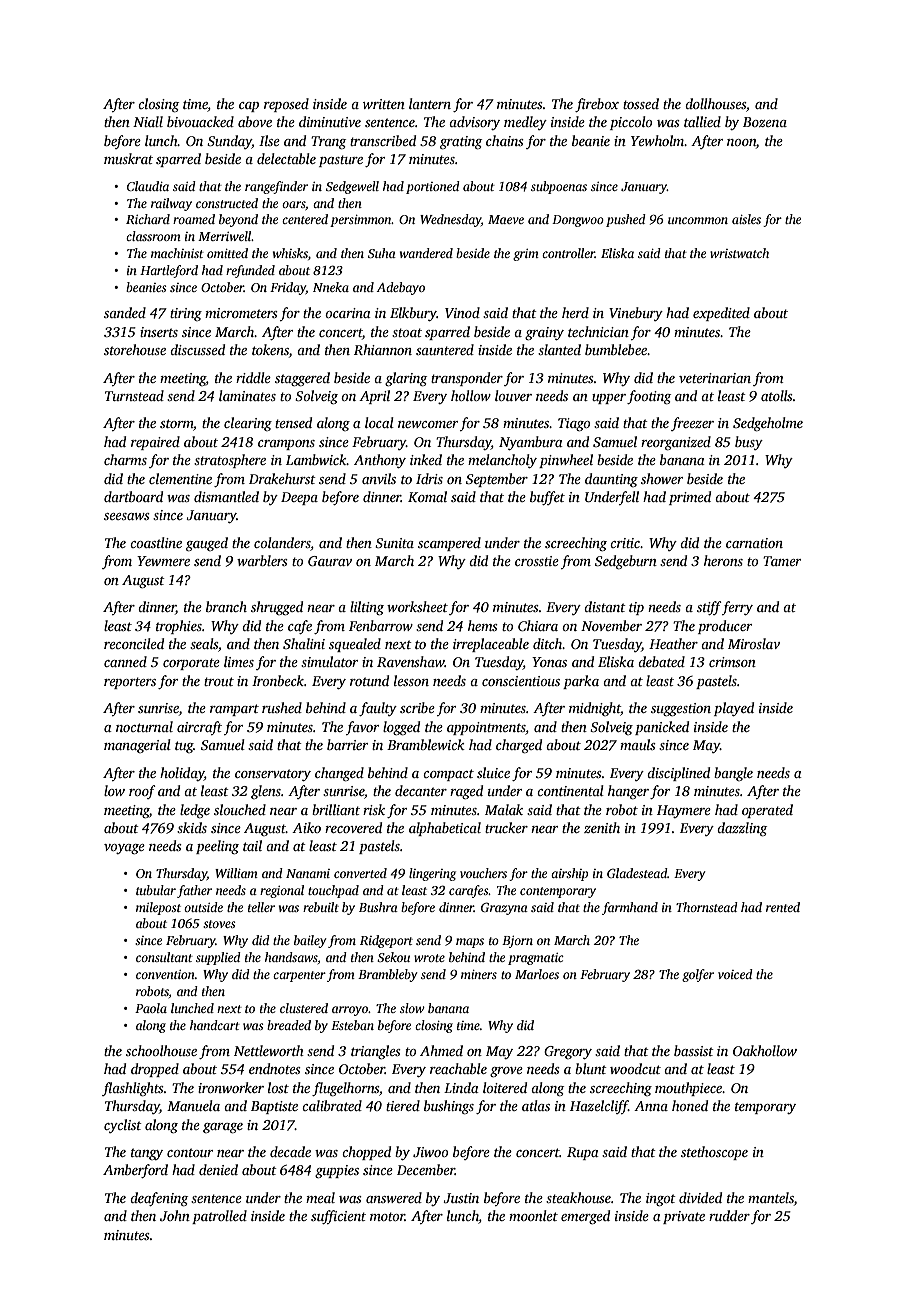  What do you see at coordinates (394, 1197) in the screenshot?
I see `answered` at bounding box center [394, 1197].
